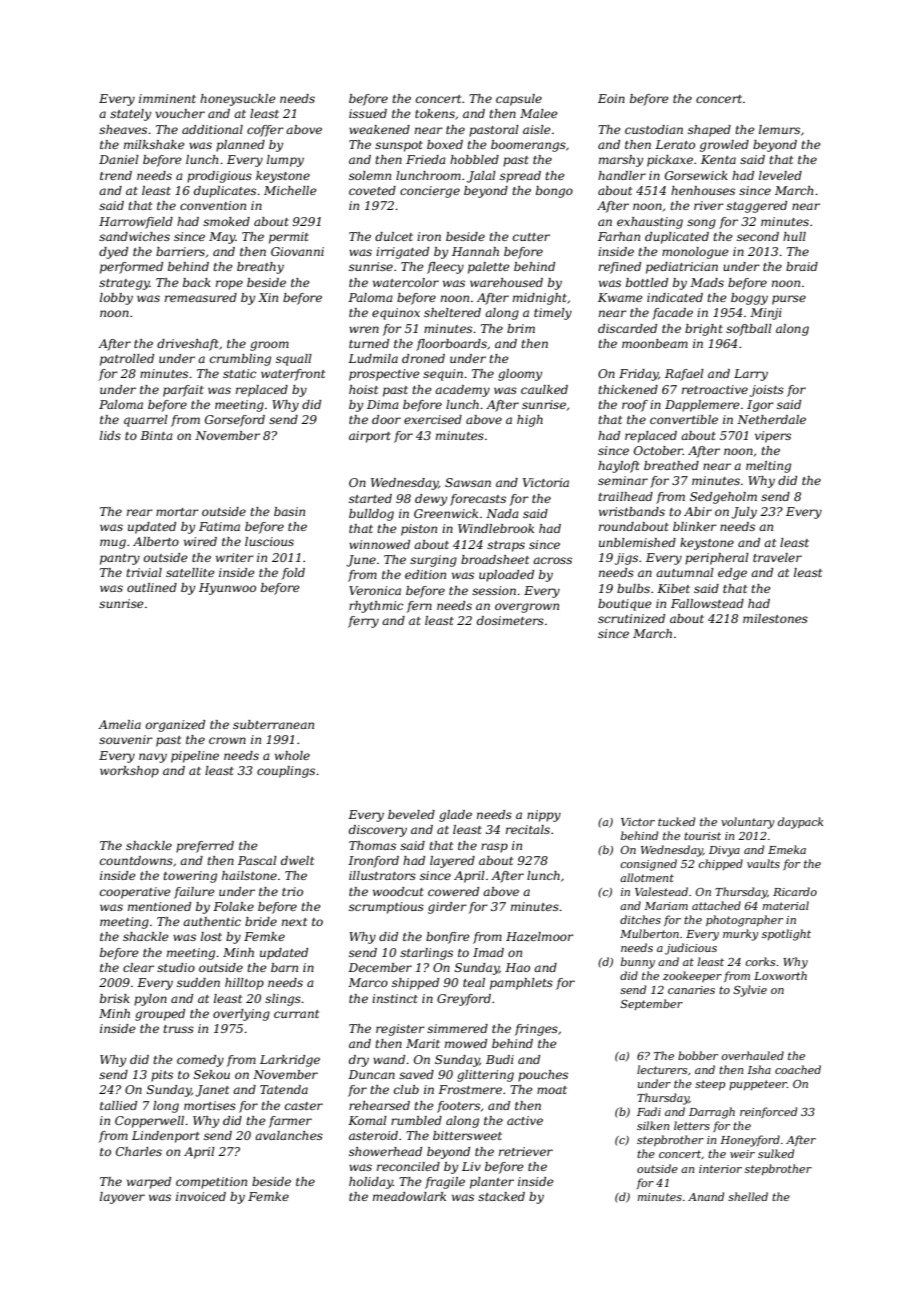 The image size is (924, 1308). I want to click on Hyunwoo, so click(227, 589).
